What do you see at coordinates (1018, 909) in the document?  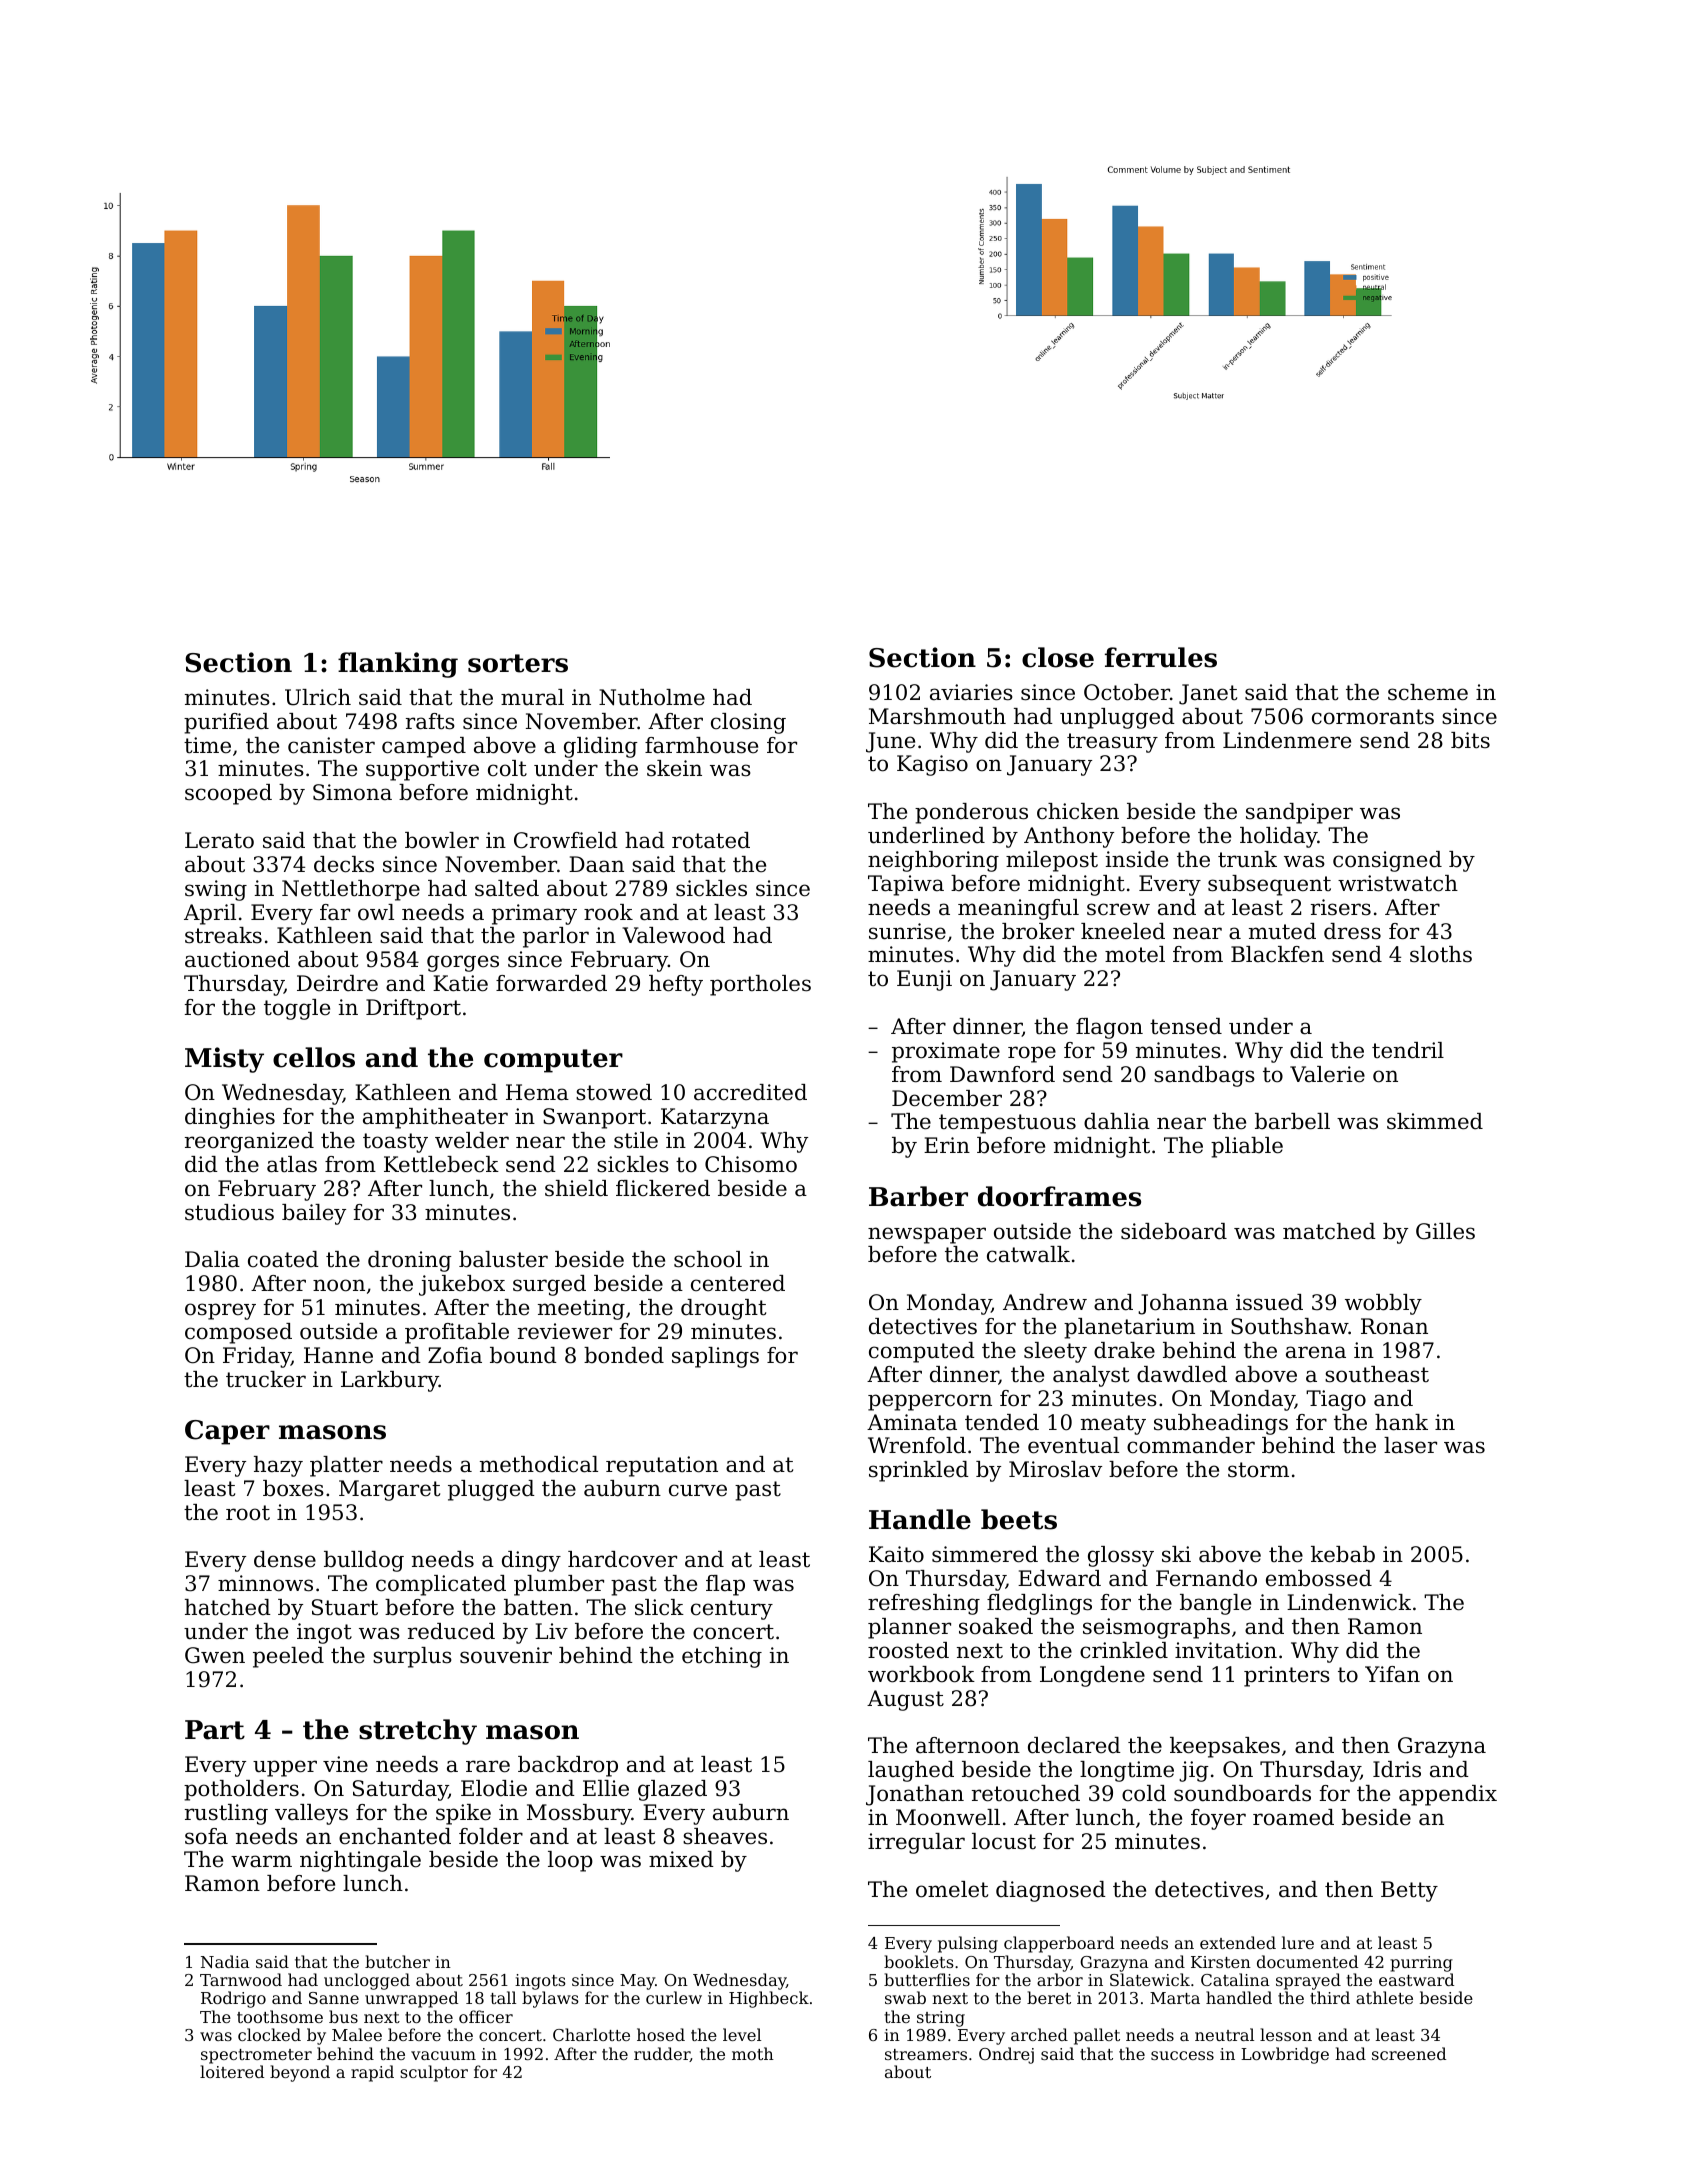 I see `meaningful` at bounding box center [1018, 909].
